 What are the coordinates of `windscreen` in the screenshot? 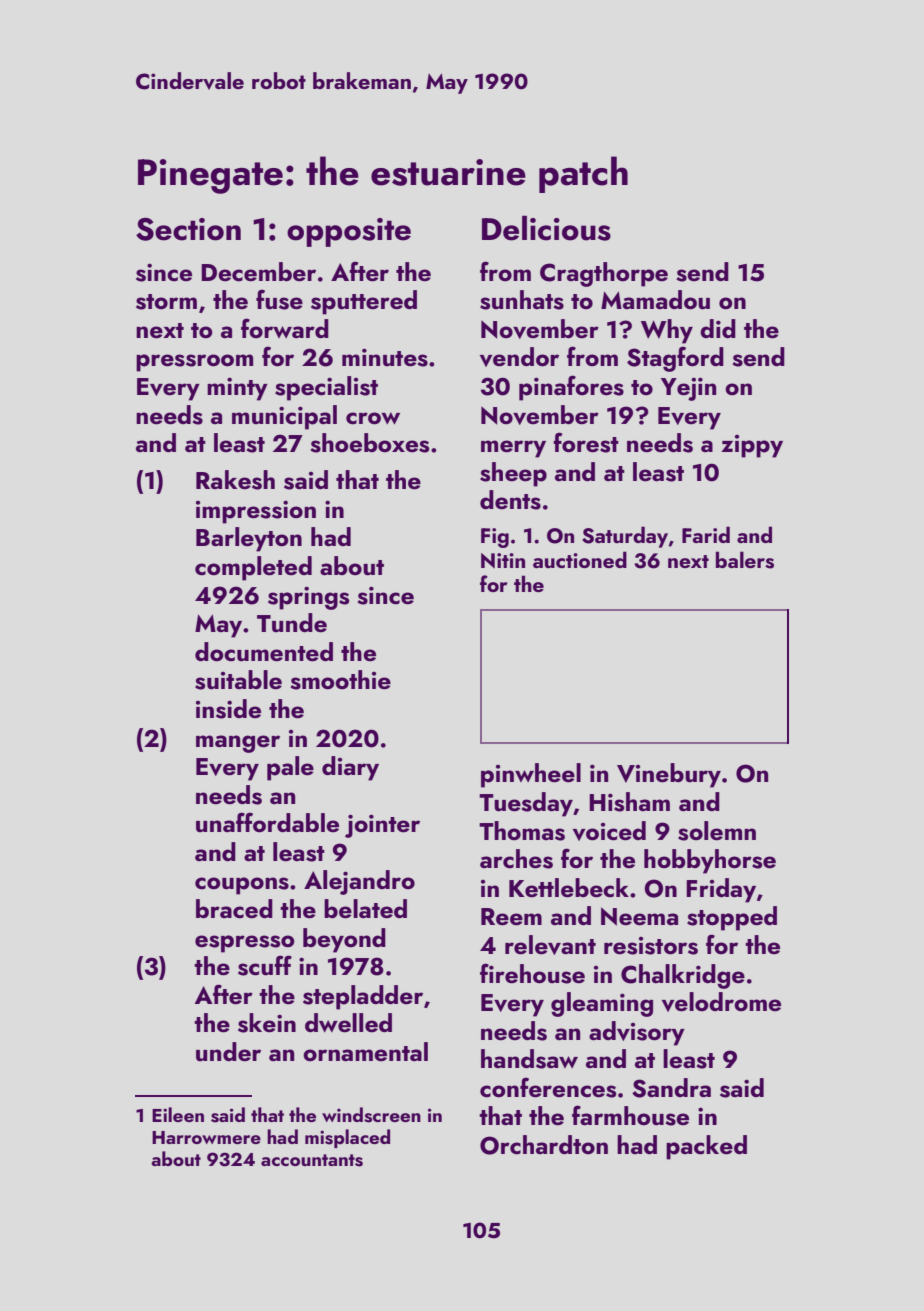 It's located at (371, 1115).
